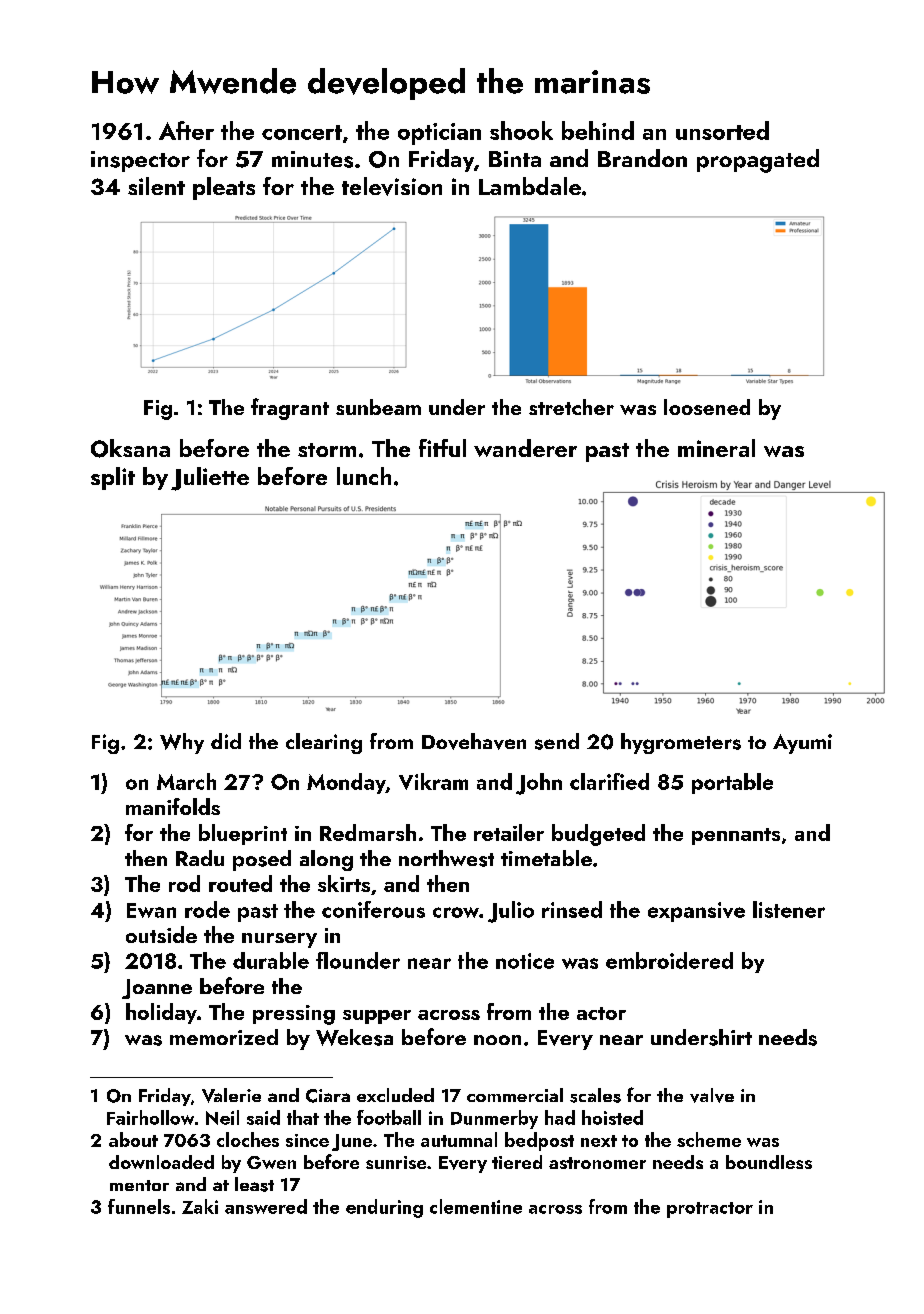 Image resolution: width=924 pixels, height=1314 pixels. Describe the element at coordinates (712, 1095) in the screenshot. I see `valve` at that location.
